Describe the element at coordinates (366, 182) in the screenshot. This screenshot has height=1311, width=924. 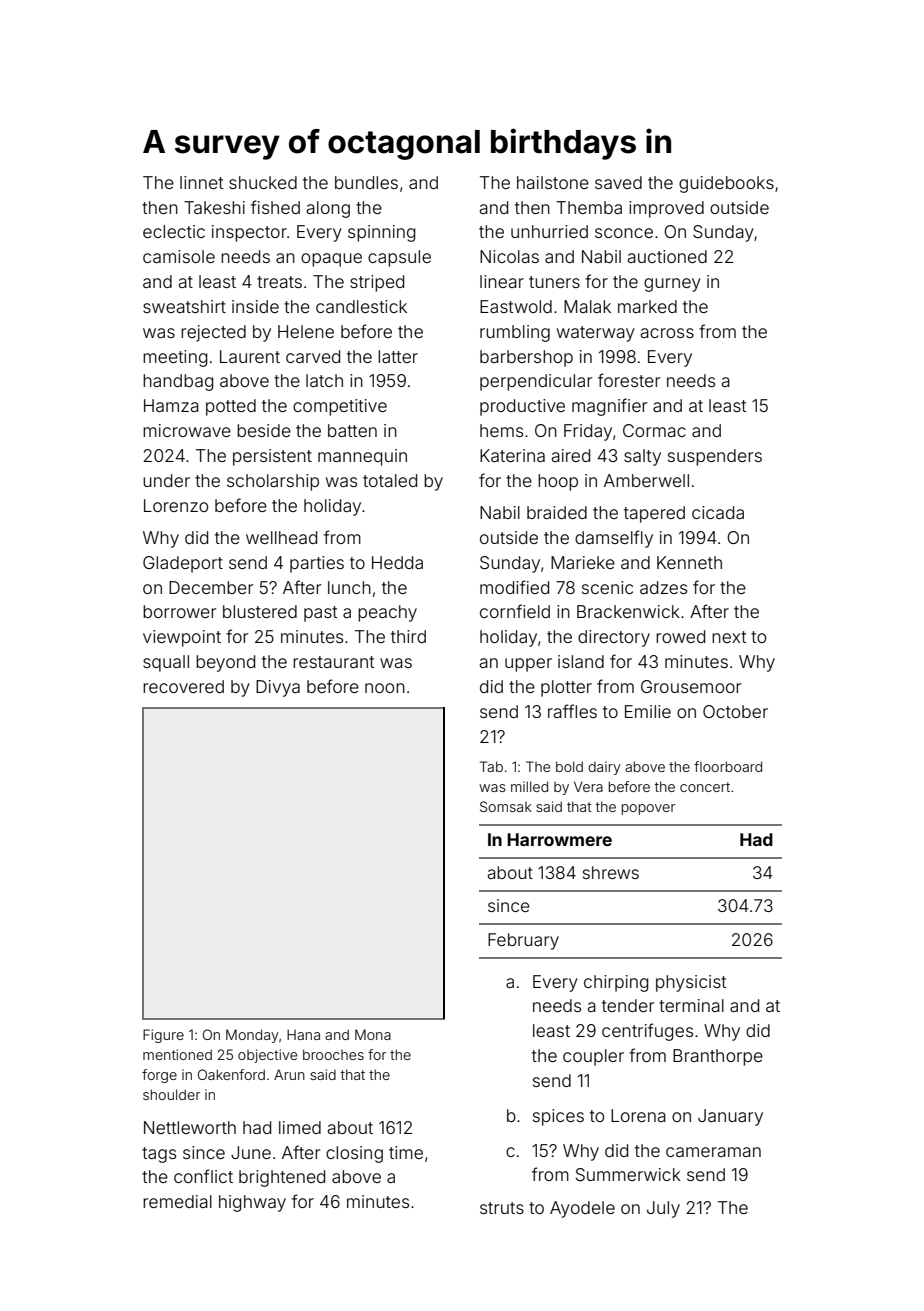
I see `bundles` at that location.
